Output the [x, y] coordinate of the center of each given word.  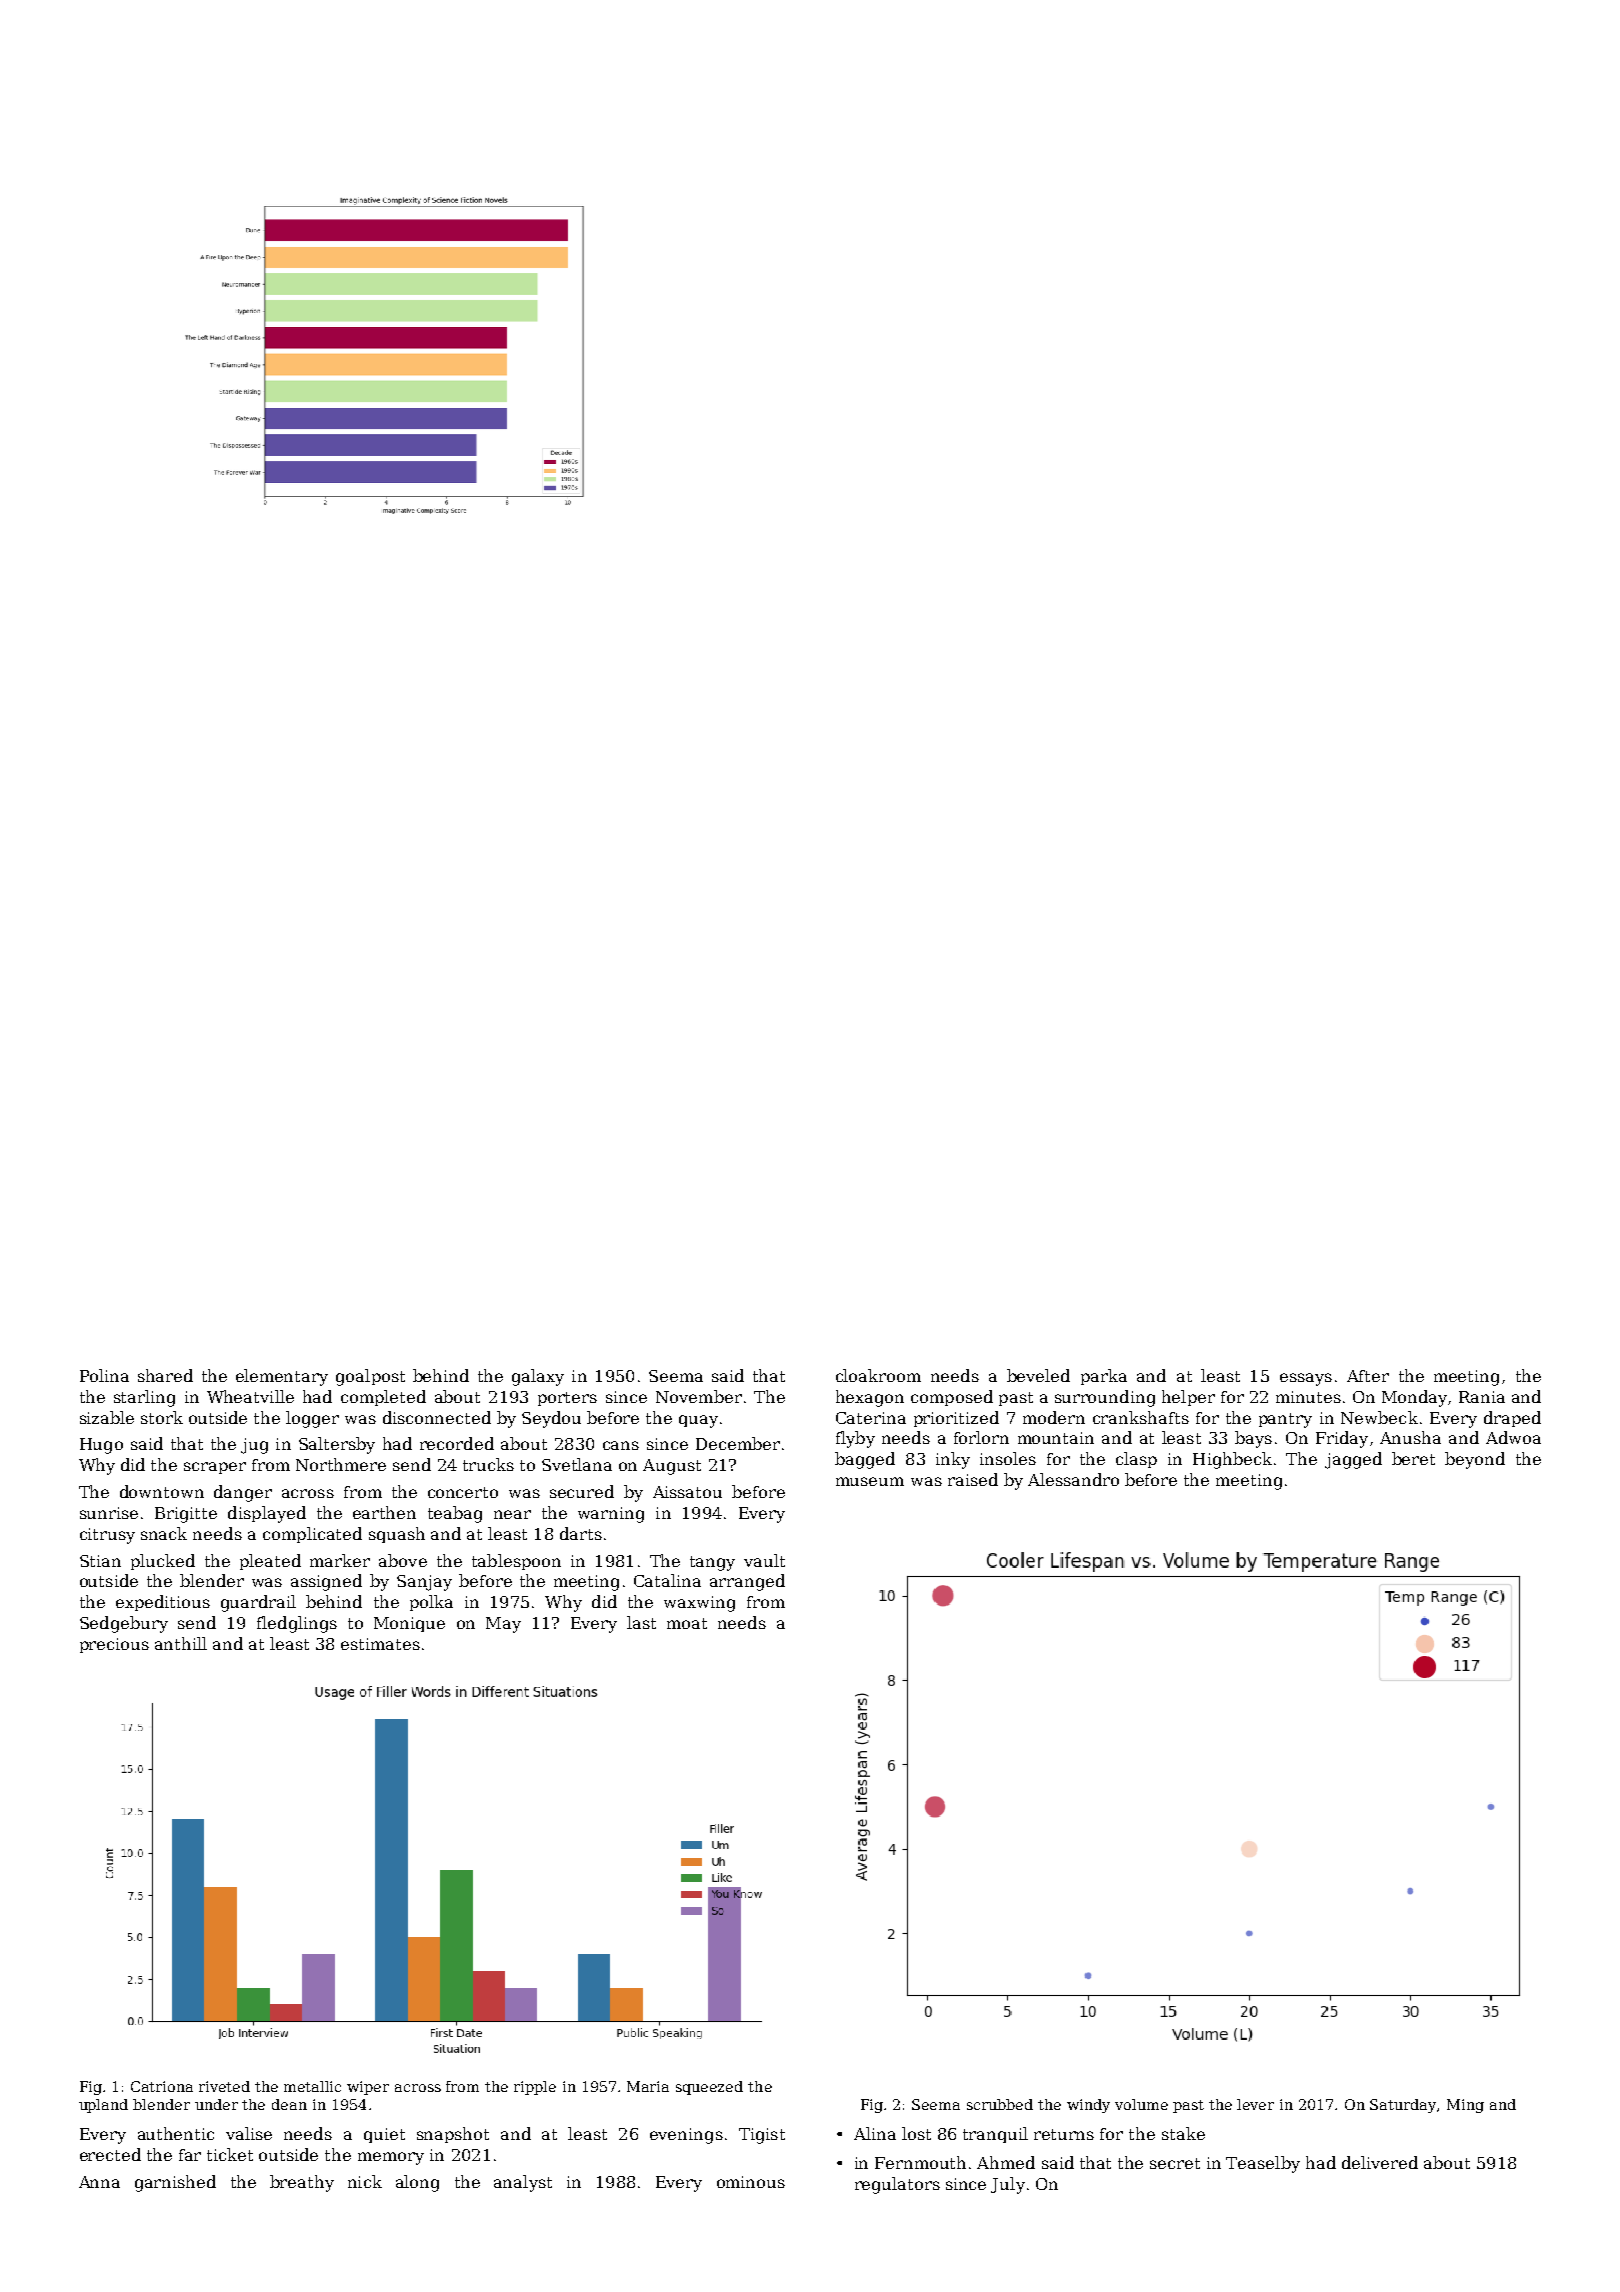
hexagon [870, 1398]
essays [1306, 1379]
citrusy [107, 1536]
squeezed [709, 2088]
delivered [1380, 2162]
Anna [99, 2182]
